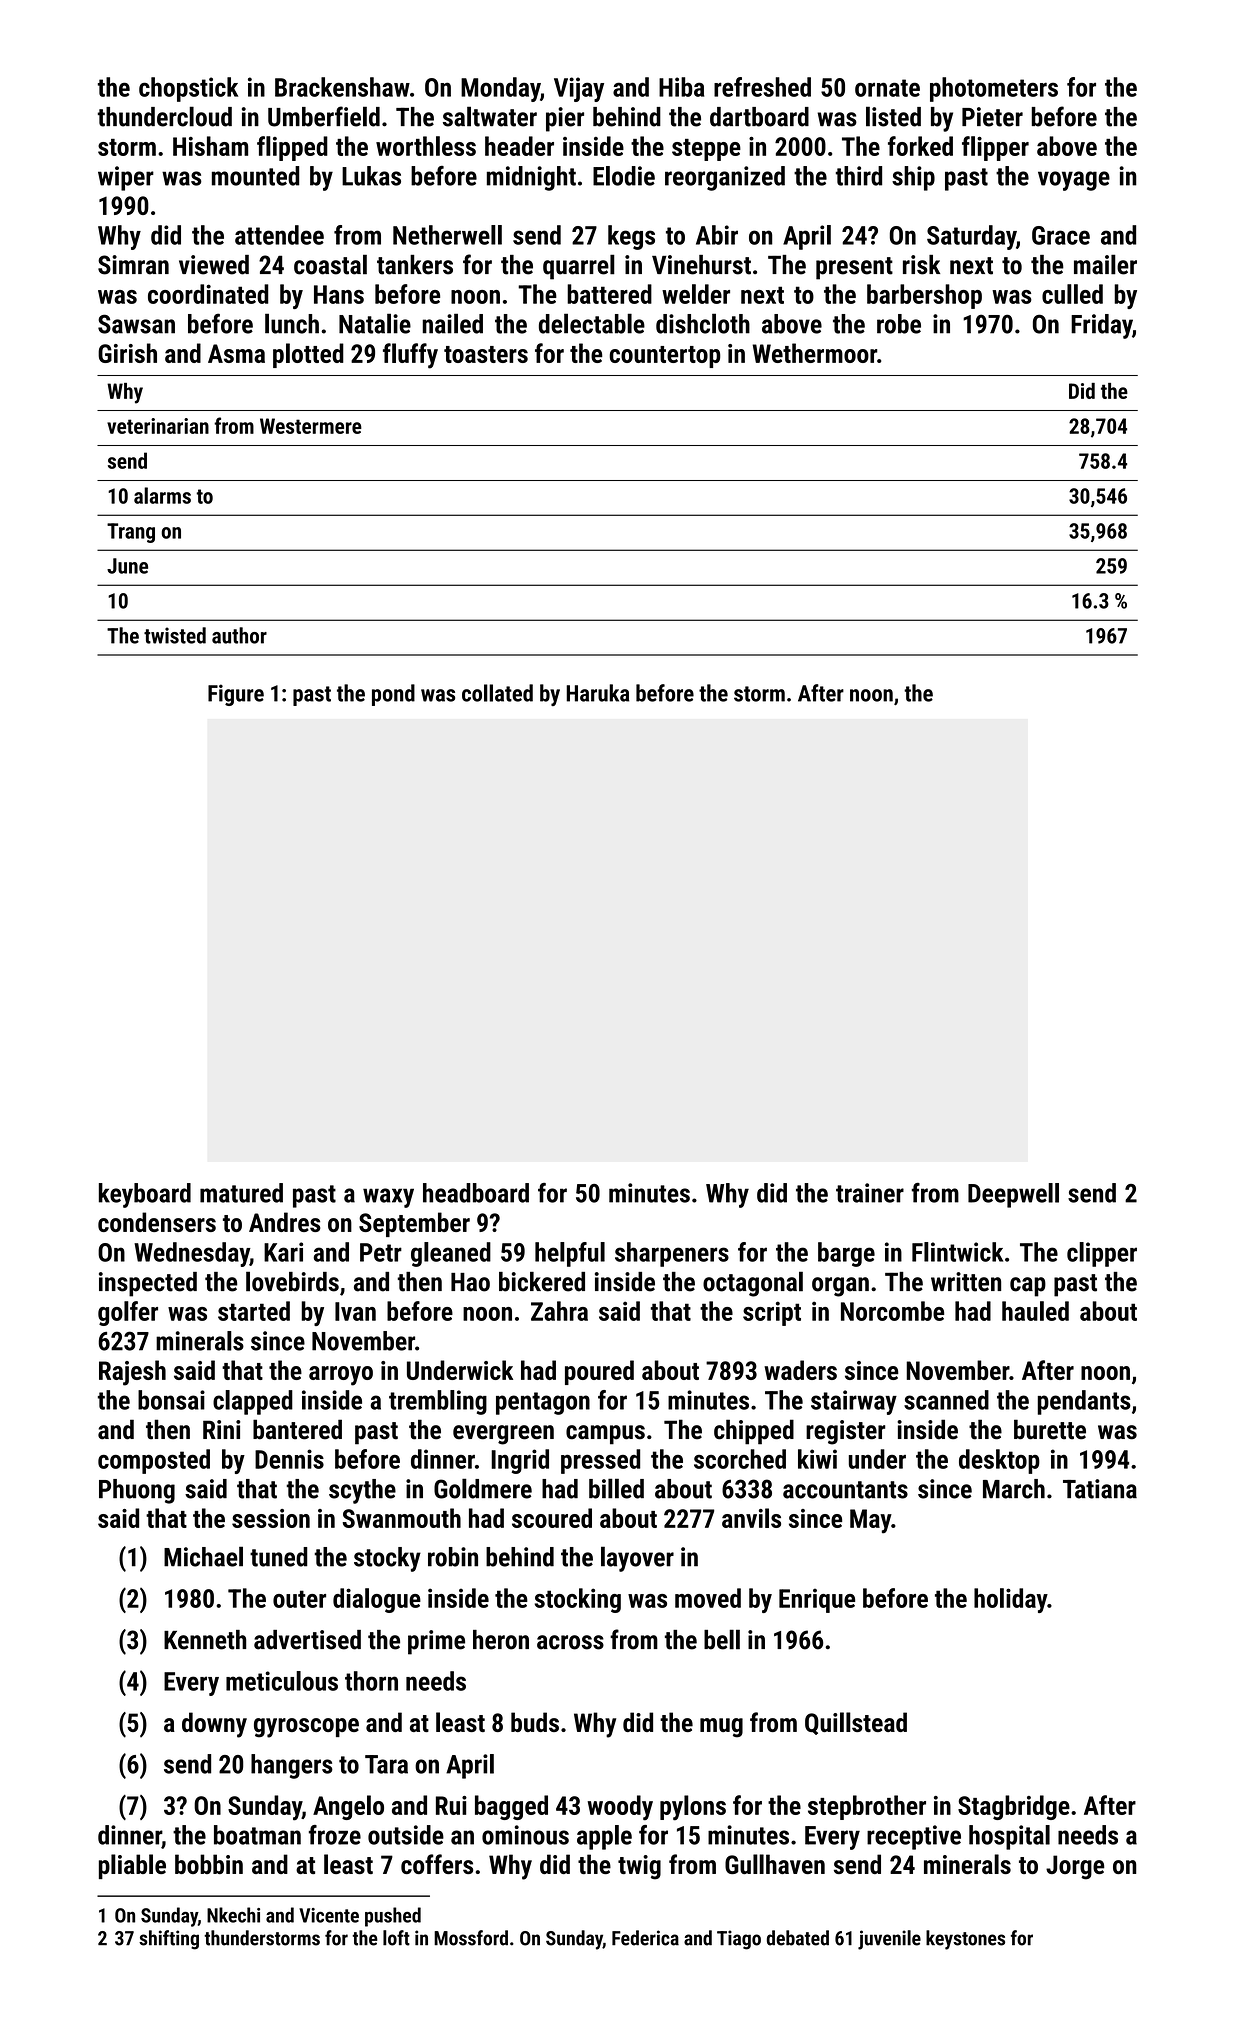 This page has width=1235, height=2034. I want to click on Monday, so click(500, 89).
